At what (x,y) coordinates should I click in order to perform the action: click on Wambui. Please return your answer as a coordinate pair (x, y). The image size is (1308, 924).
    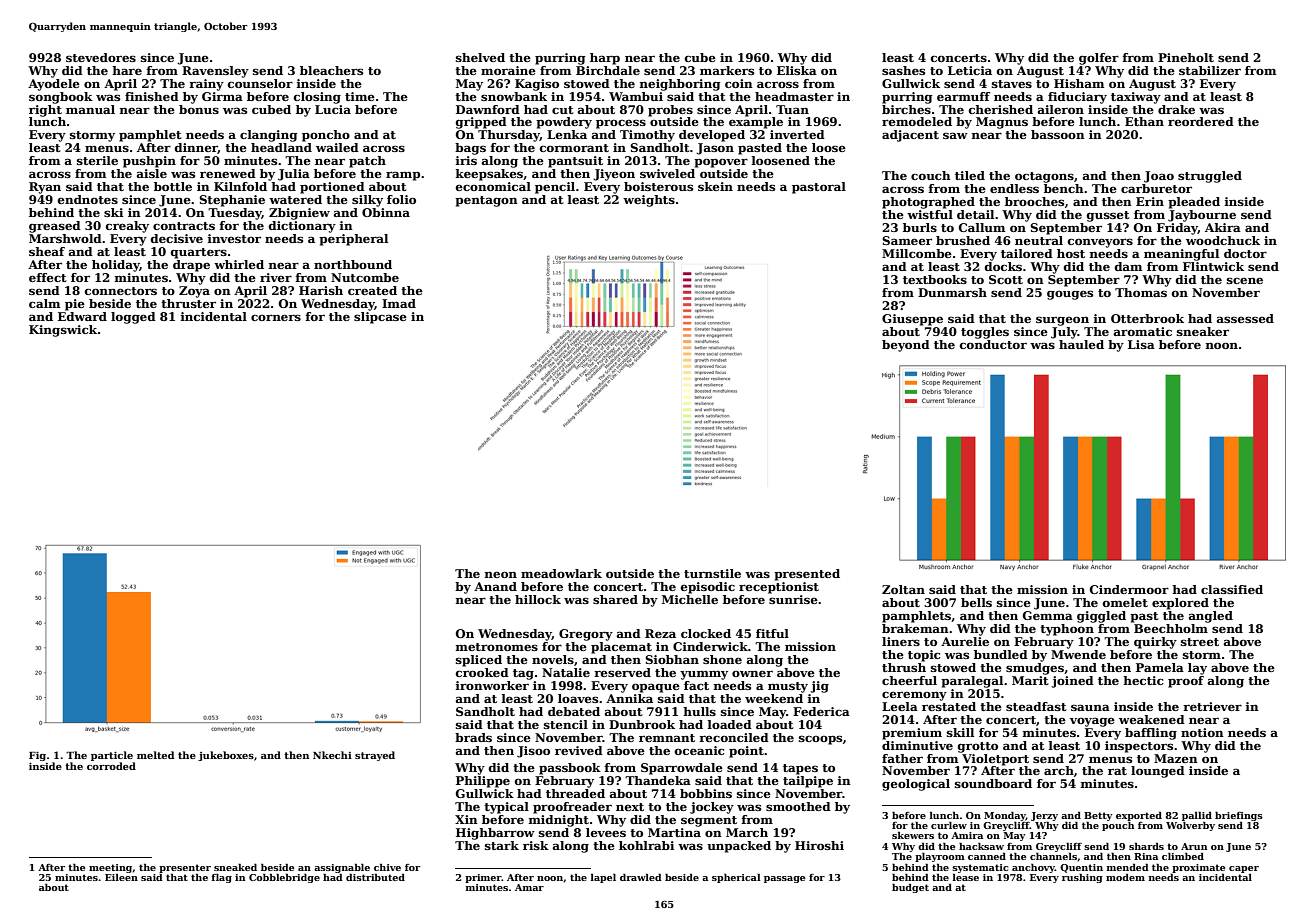
    Looking at the image, I should click on (636, 96).
